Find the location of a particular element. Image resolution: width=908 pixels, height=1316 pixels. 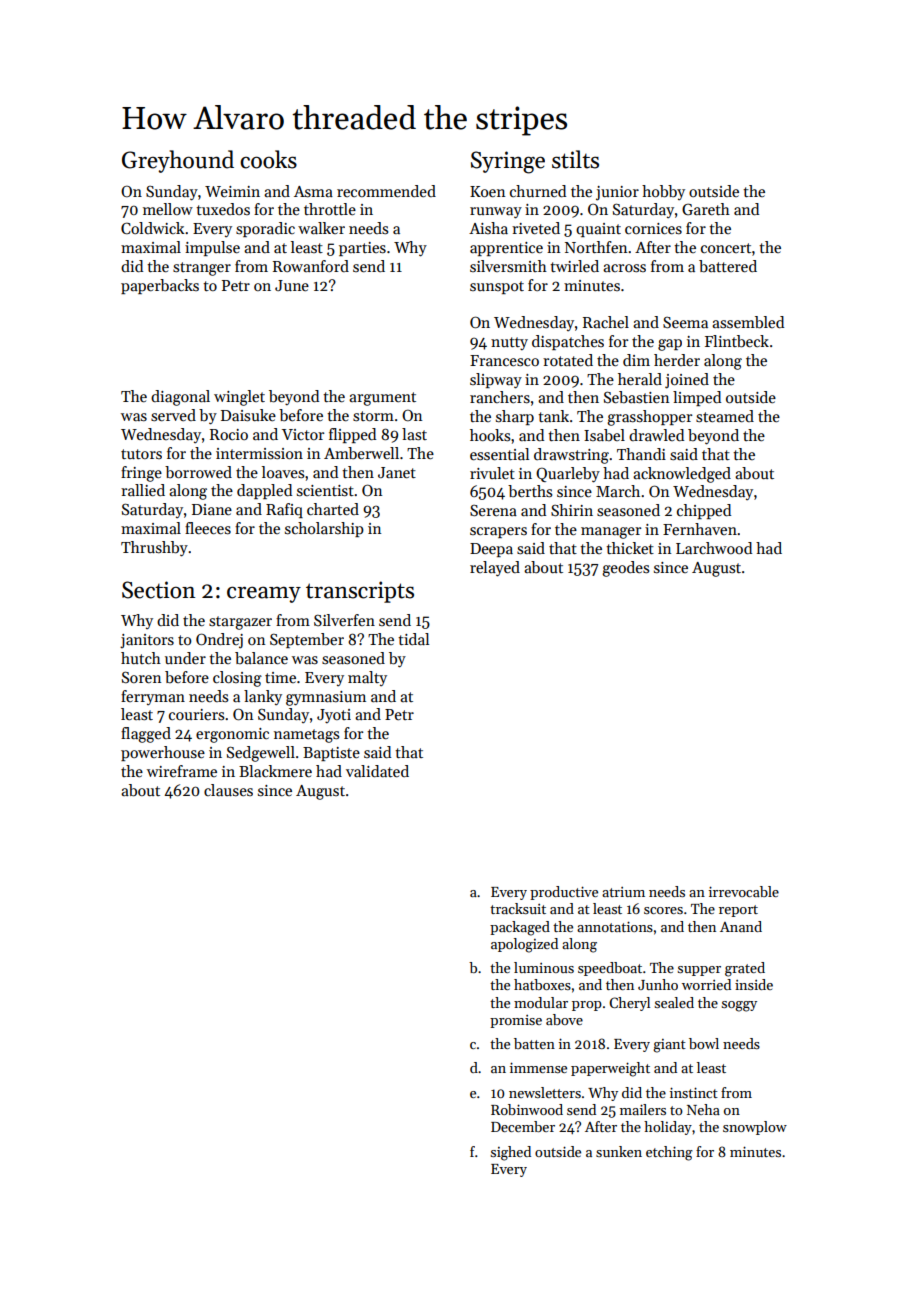

stilts is located at coordinates (575, 159).
